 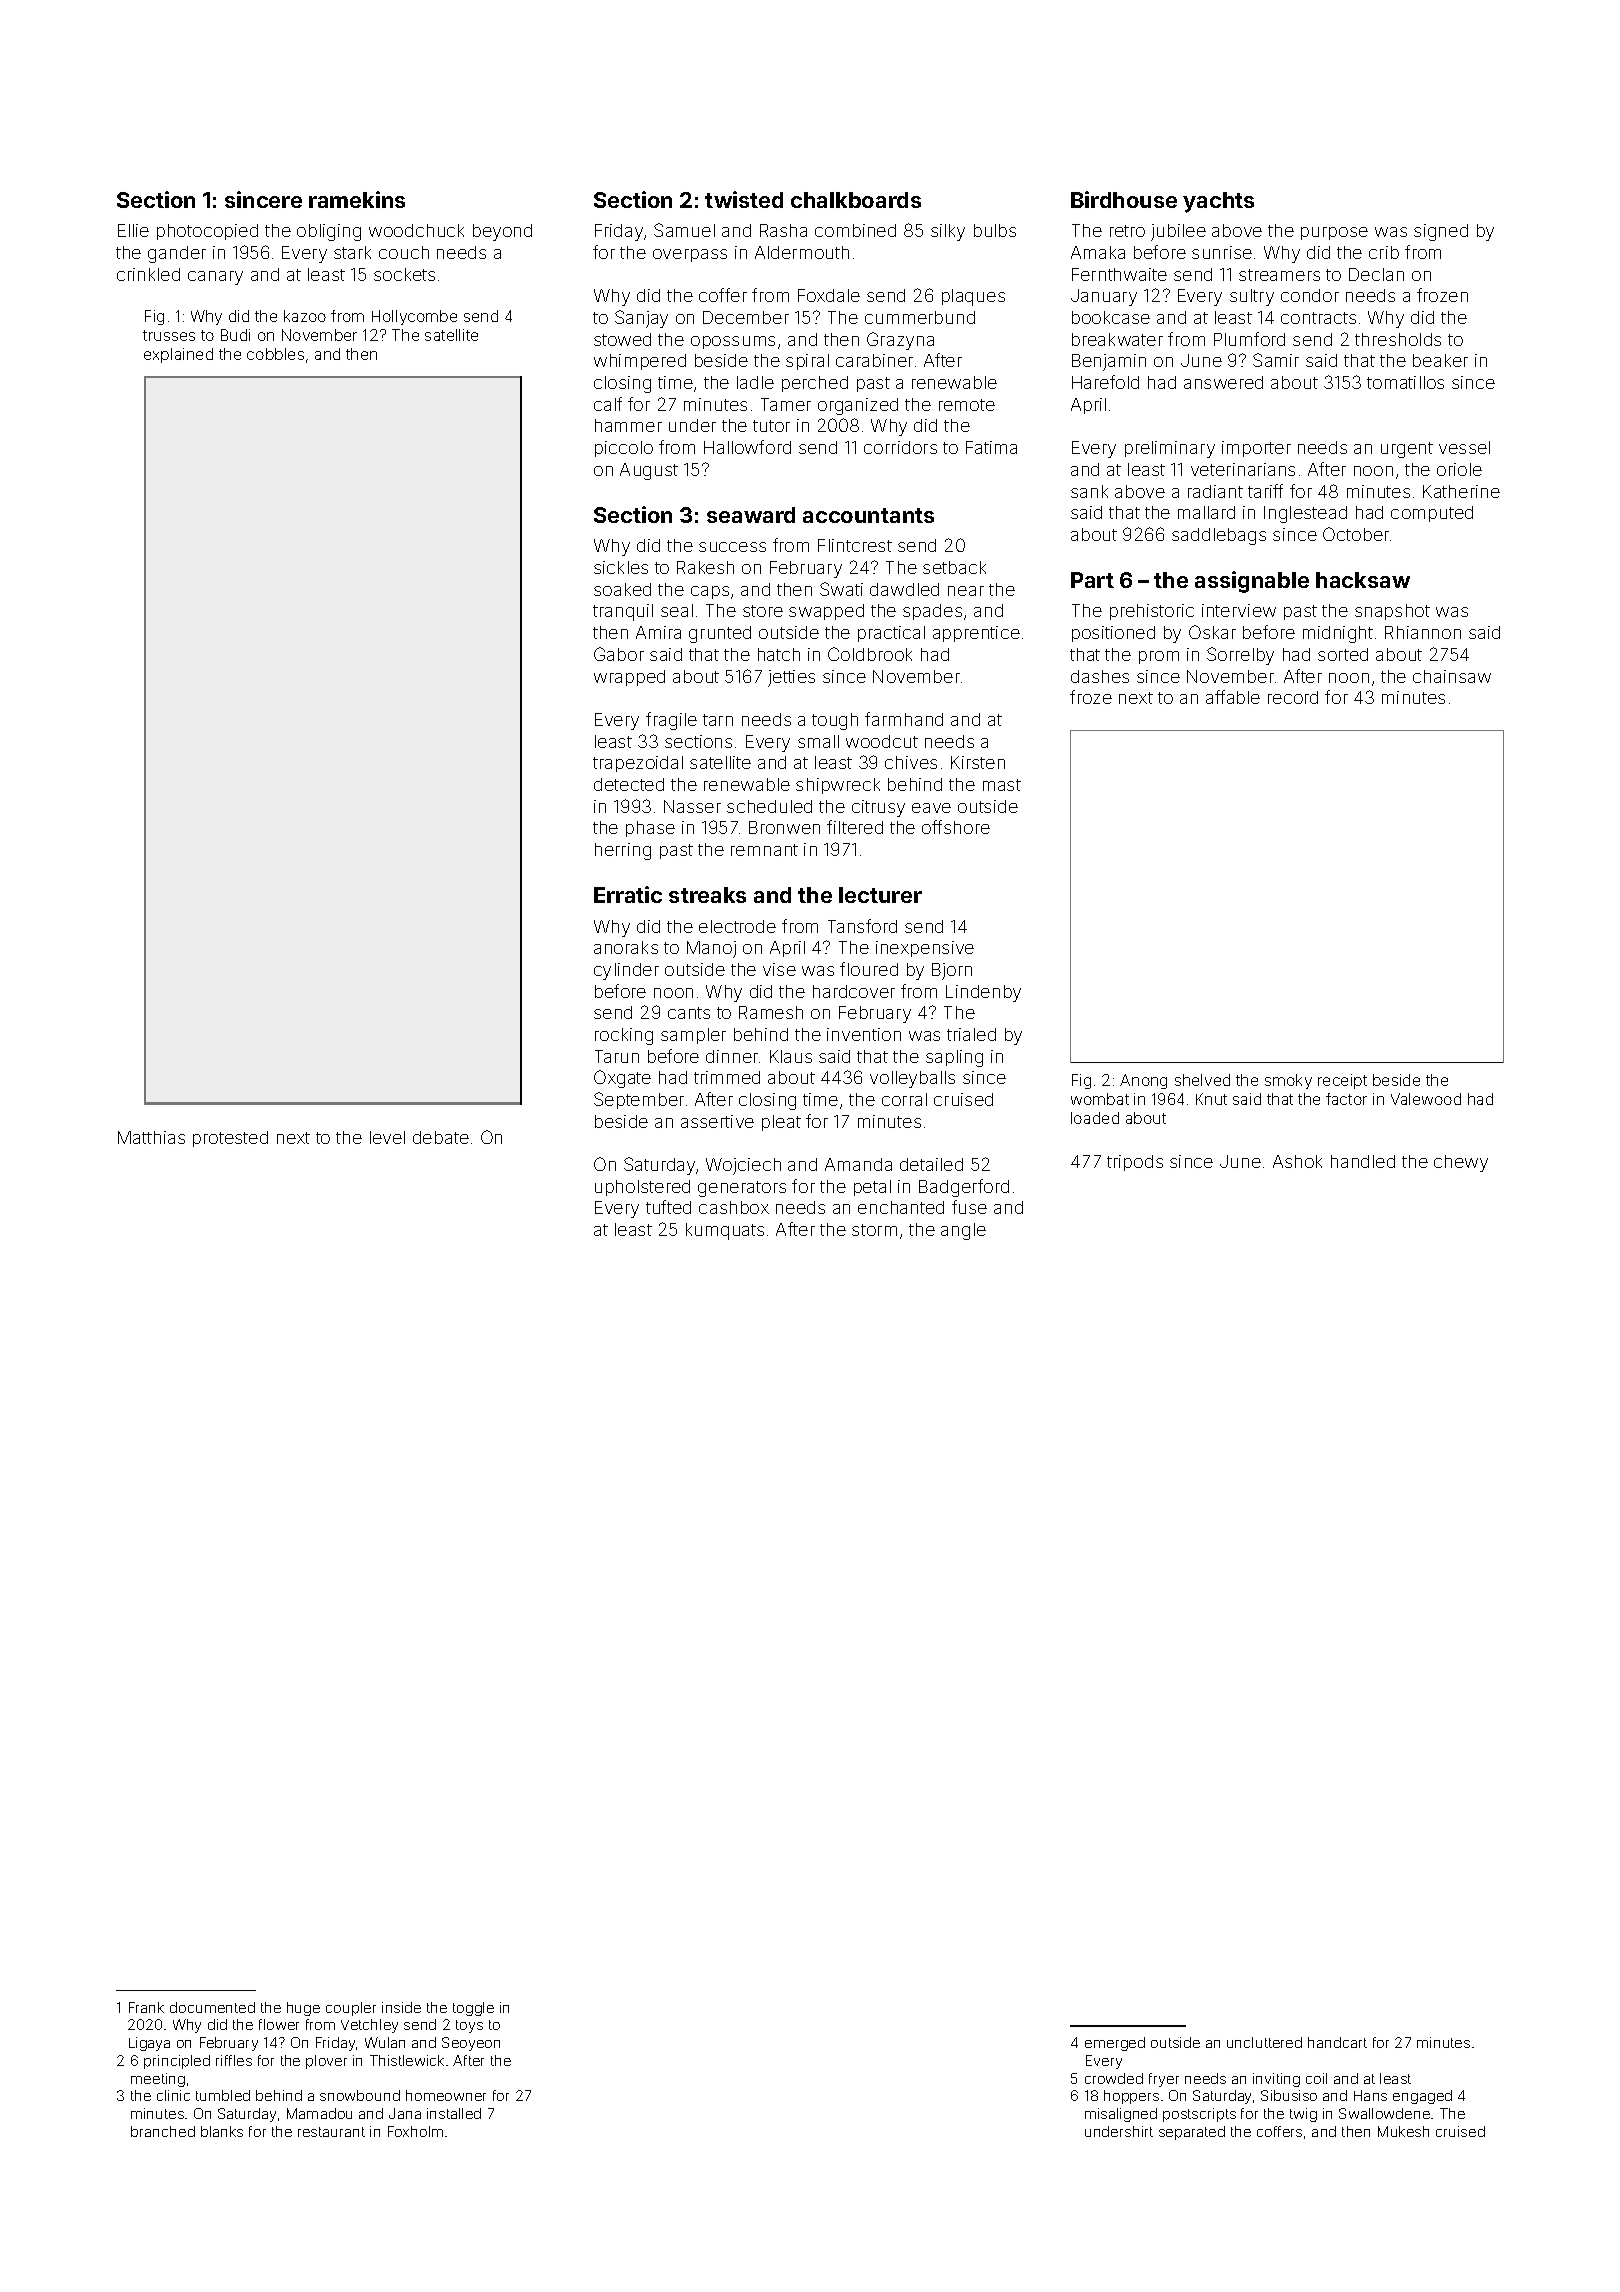 I want to click on crowded, so click(x=1114, y=2078).
